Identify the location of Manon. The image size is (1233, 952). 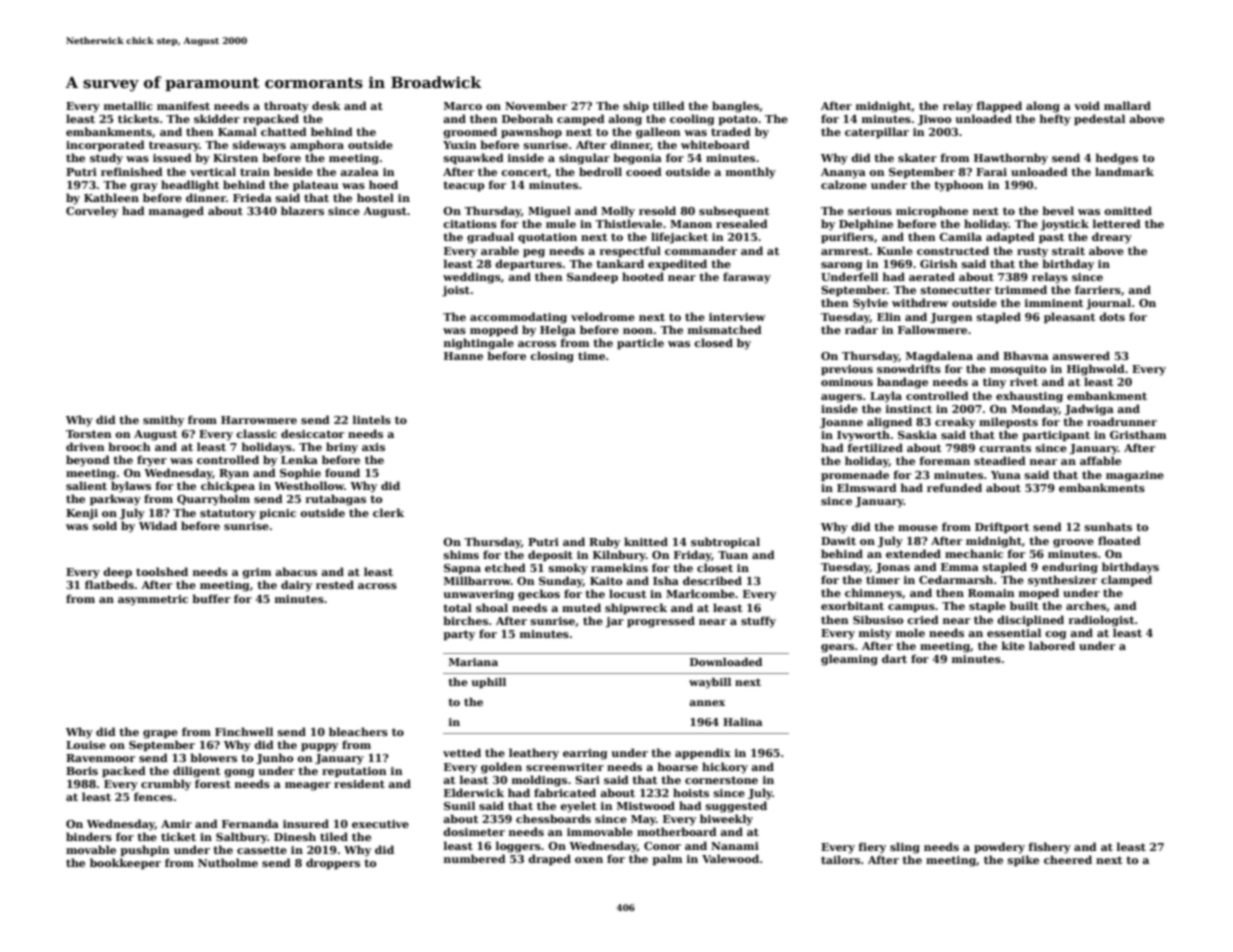
(691, 224).
